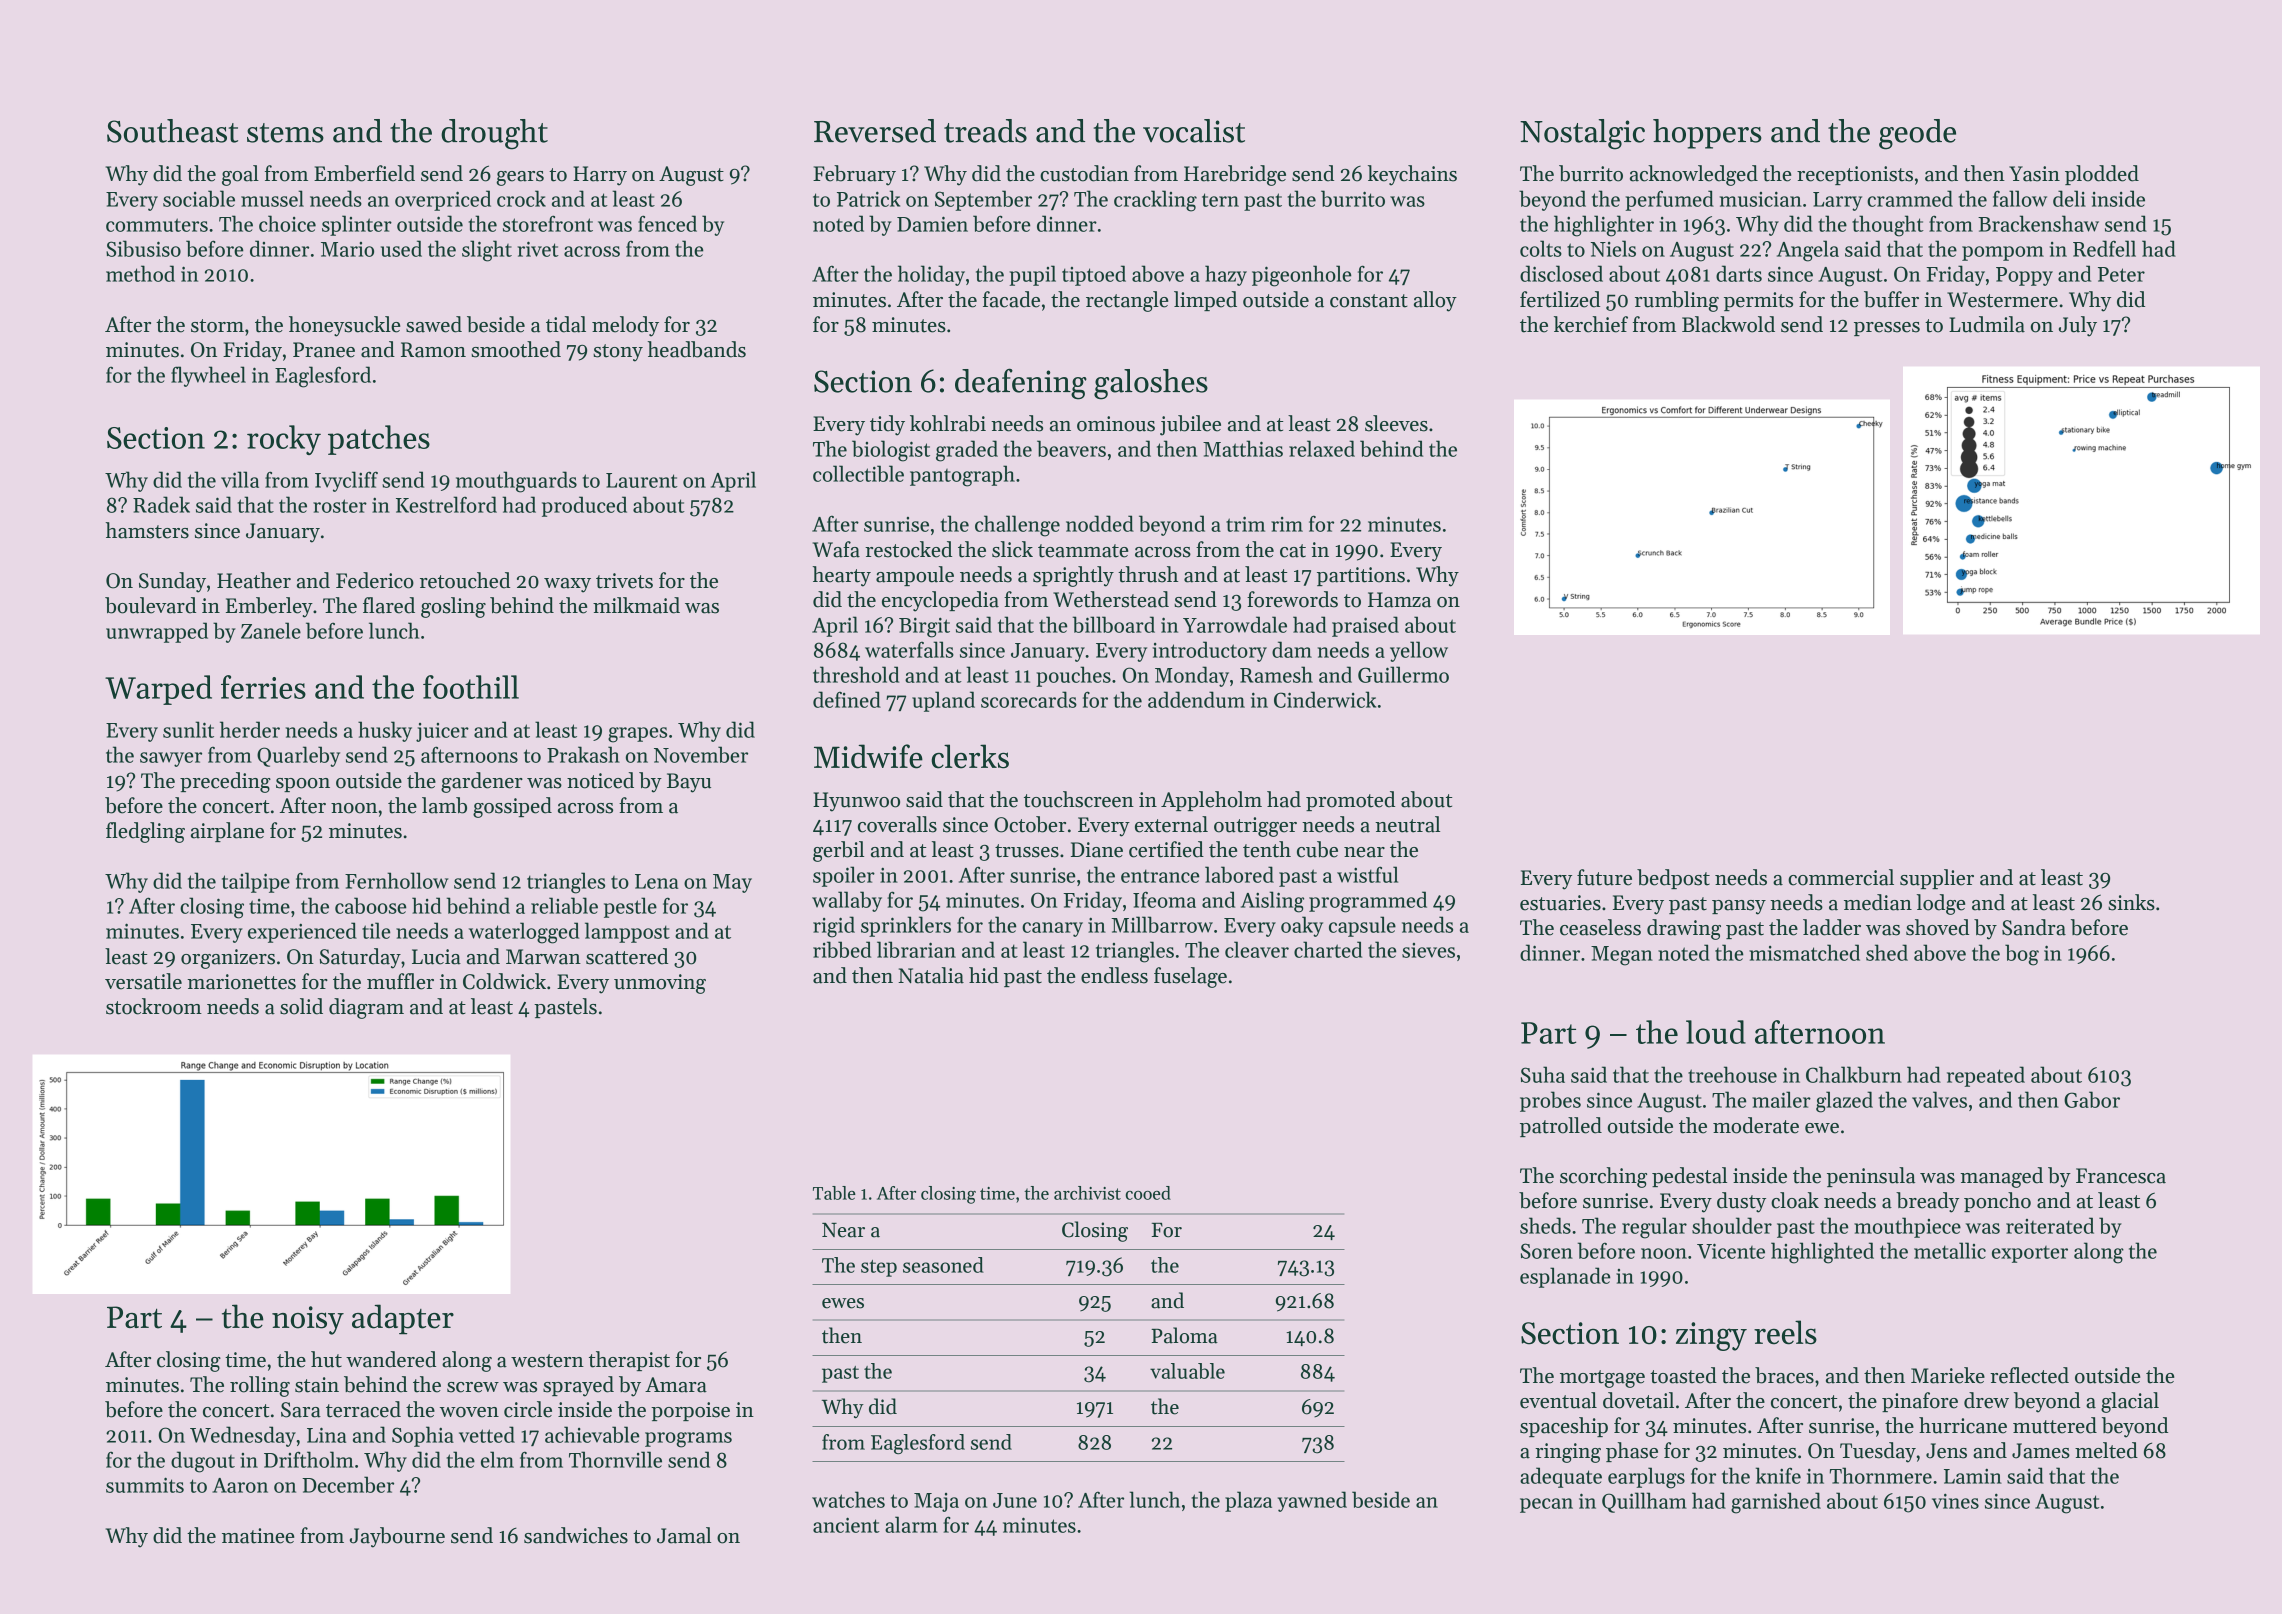 Image resolution: width=2282 pixels, height=1614 pixels. What do you see at coordinates (2022, 955) in the image?
I see `bog` at bounding box center [2022, 955].
